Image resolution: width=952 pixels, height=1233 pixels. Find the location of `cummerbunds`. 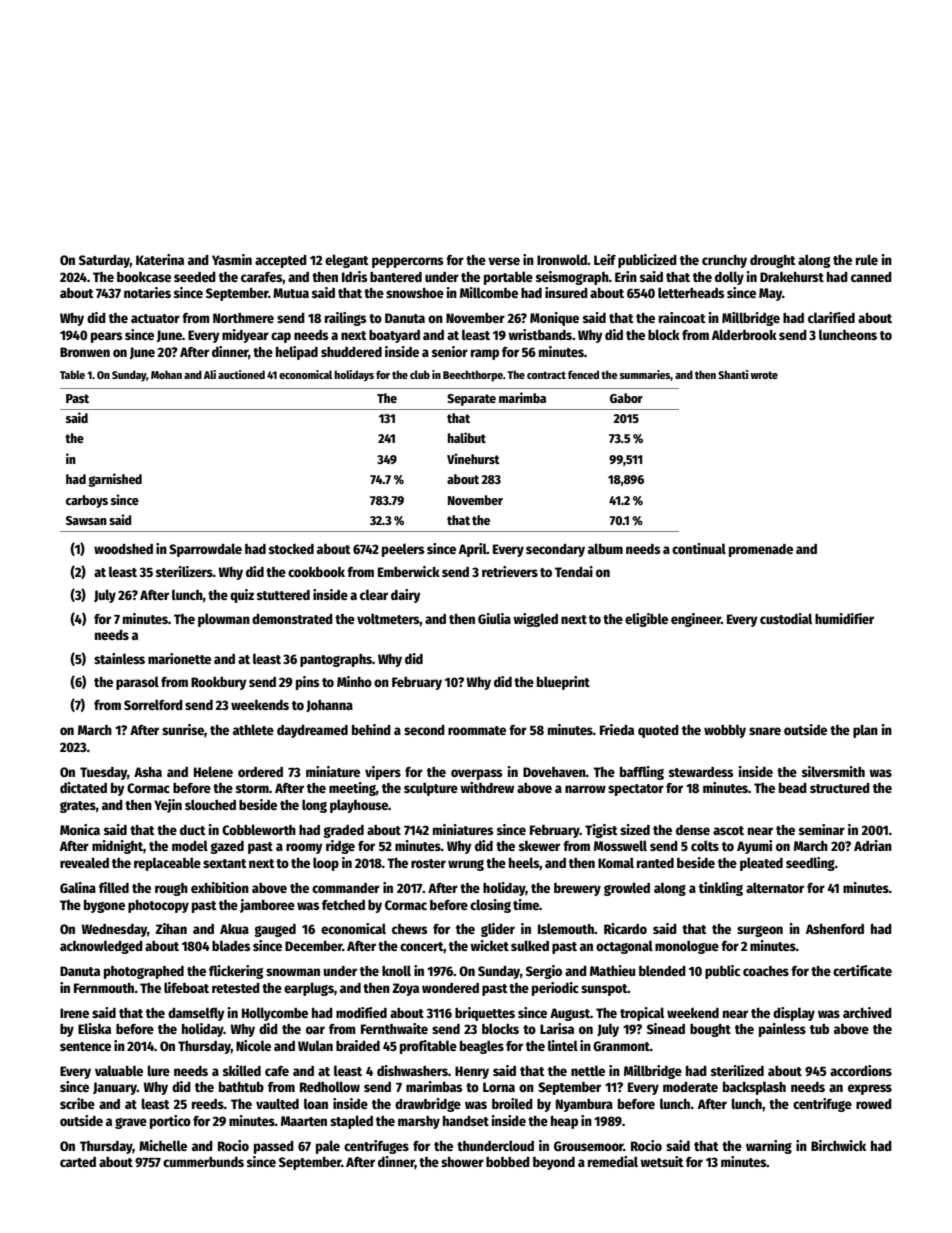

cummerbunds is located at coordinates (203, 1162).
